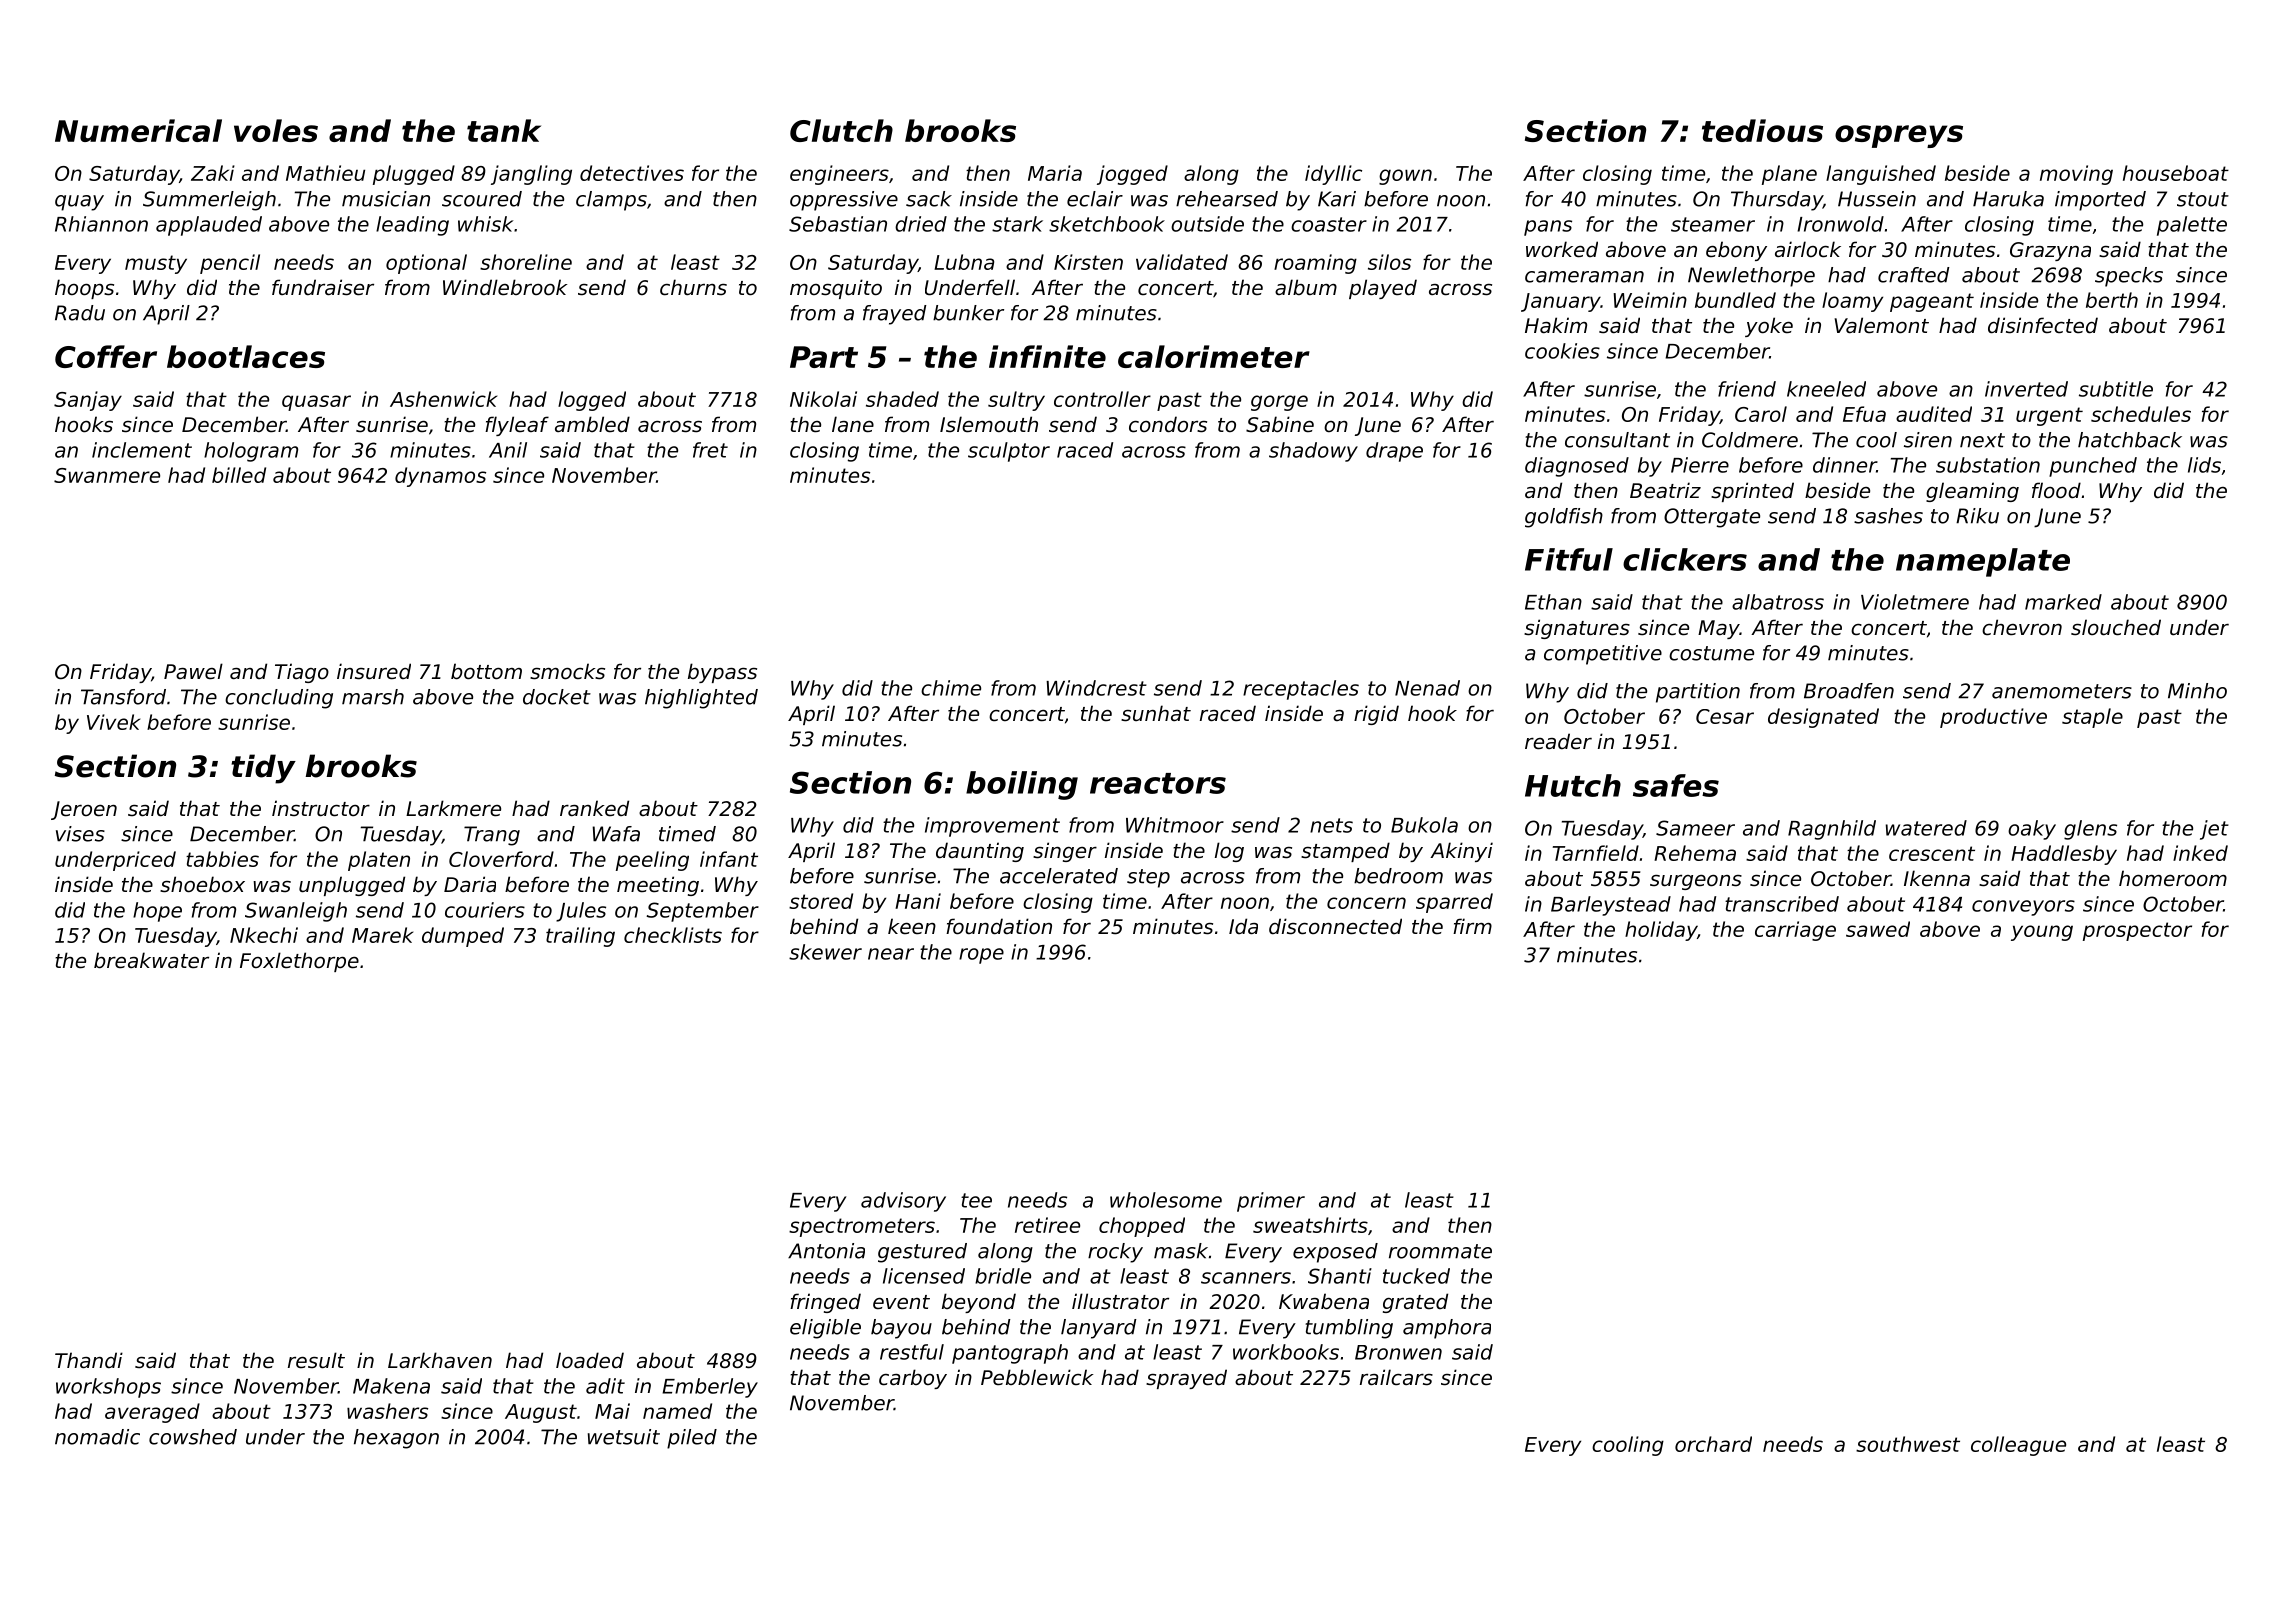 This document has width=2282, height=1614. What do you see at coordinates (710, 450) in the document?
I see `fret` at bounding box center [710, 450].
